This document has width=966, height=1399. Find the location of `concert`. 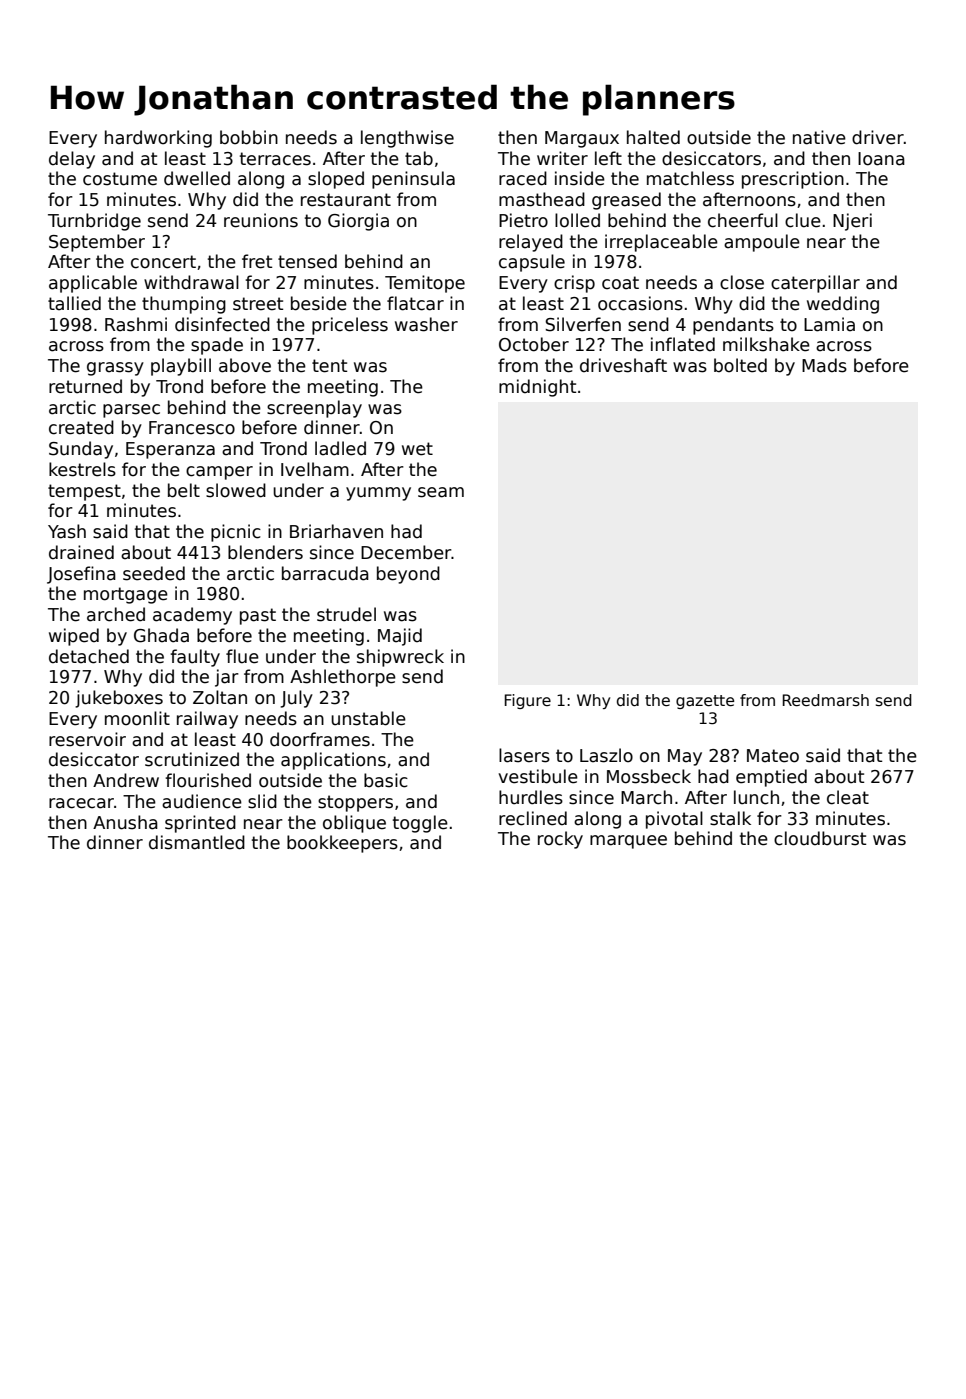

concert is located at coordinates (163, 262).
